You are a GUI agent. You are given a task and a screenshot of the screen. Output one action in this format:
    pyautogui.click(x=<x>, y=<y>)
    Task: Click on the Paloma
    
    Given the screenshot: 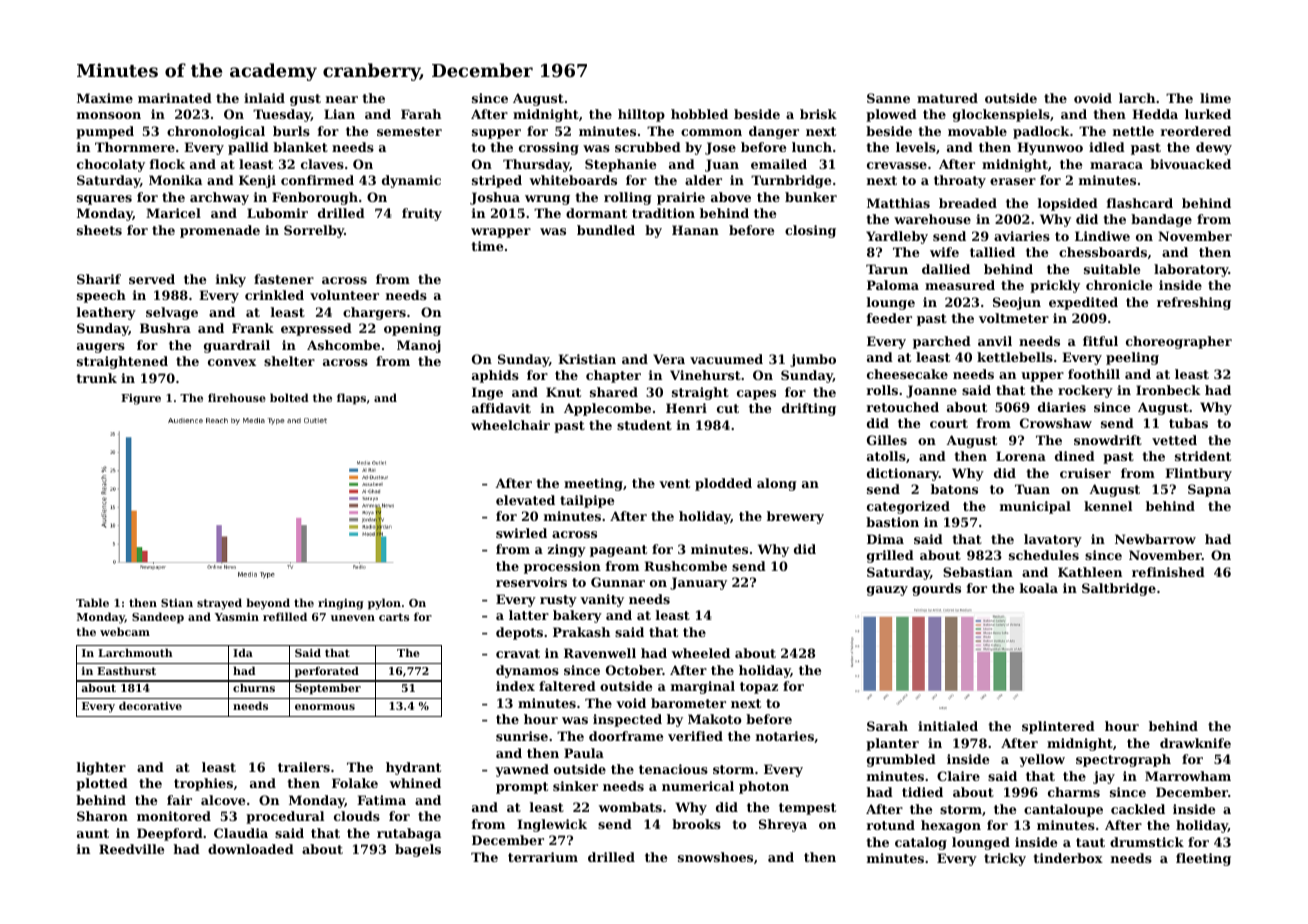 What is the action you would take?
    pyautogui.click(x=893, y=285)
